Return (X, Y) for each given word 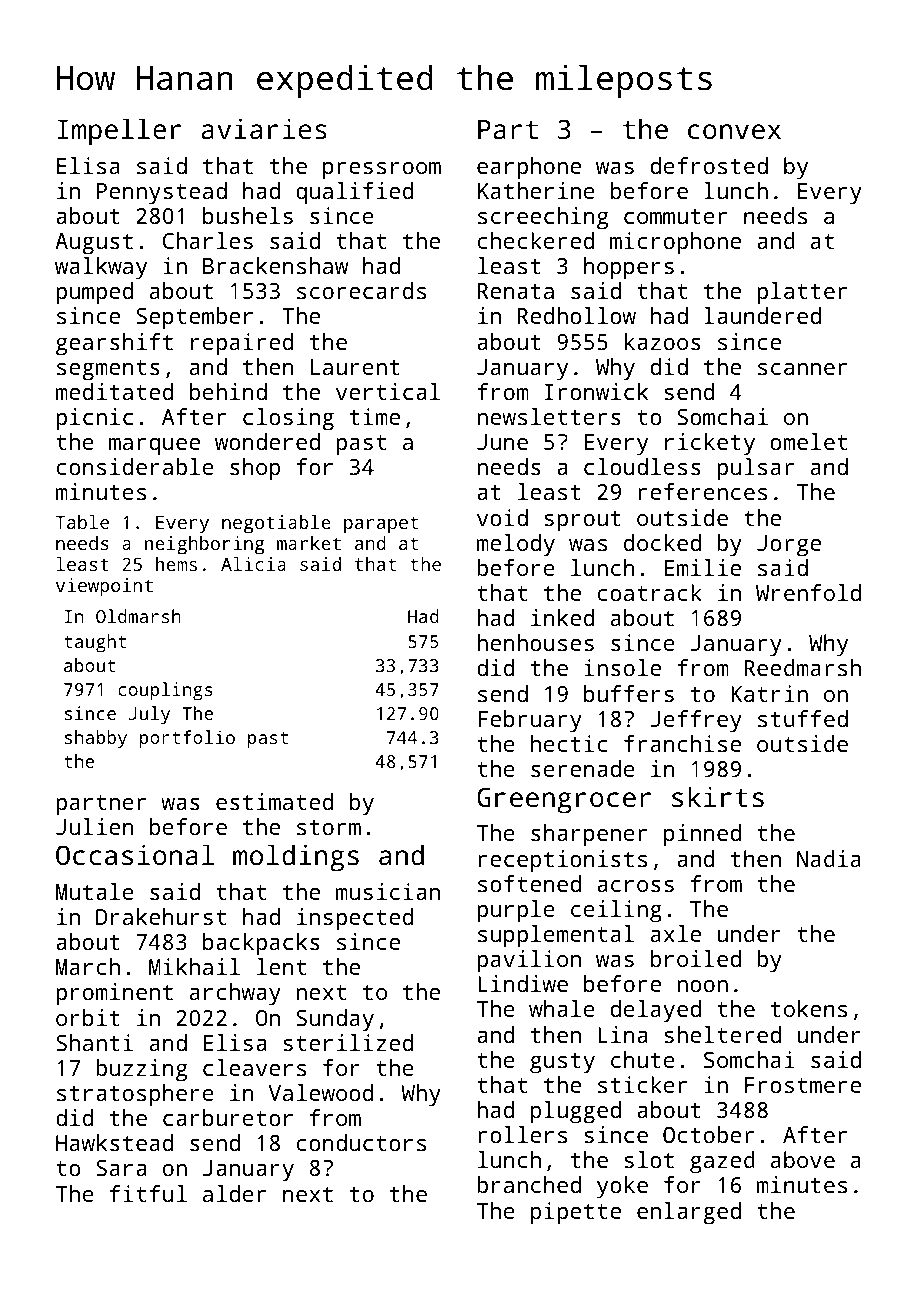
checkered (536, 240)
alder (235, 1193)
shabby (96, 739)
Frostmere (803, 1085)
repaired (242, 344)
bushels (248, 215)
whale (562, 1008)
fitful (148, 1193)
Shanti (94, 1042)
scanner (803, 369)
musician (388, 891)
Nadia (829, 858)
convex (734, 131)
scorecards (361, 290)
